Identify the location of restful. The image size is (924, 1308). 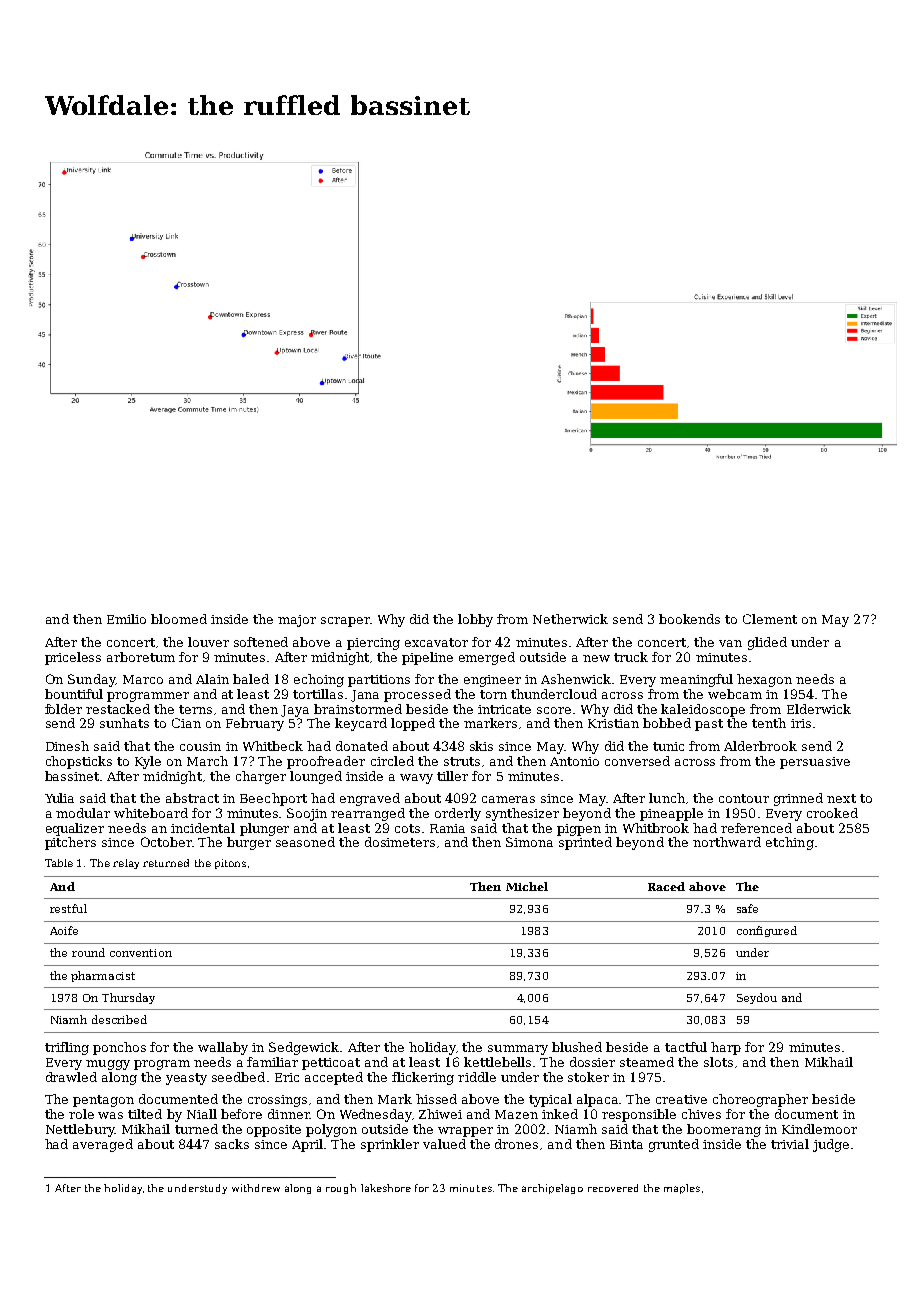
(68, 908).
